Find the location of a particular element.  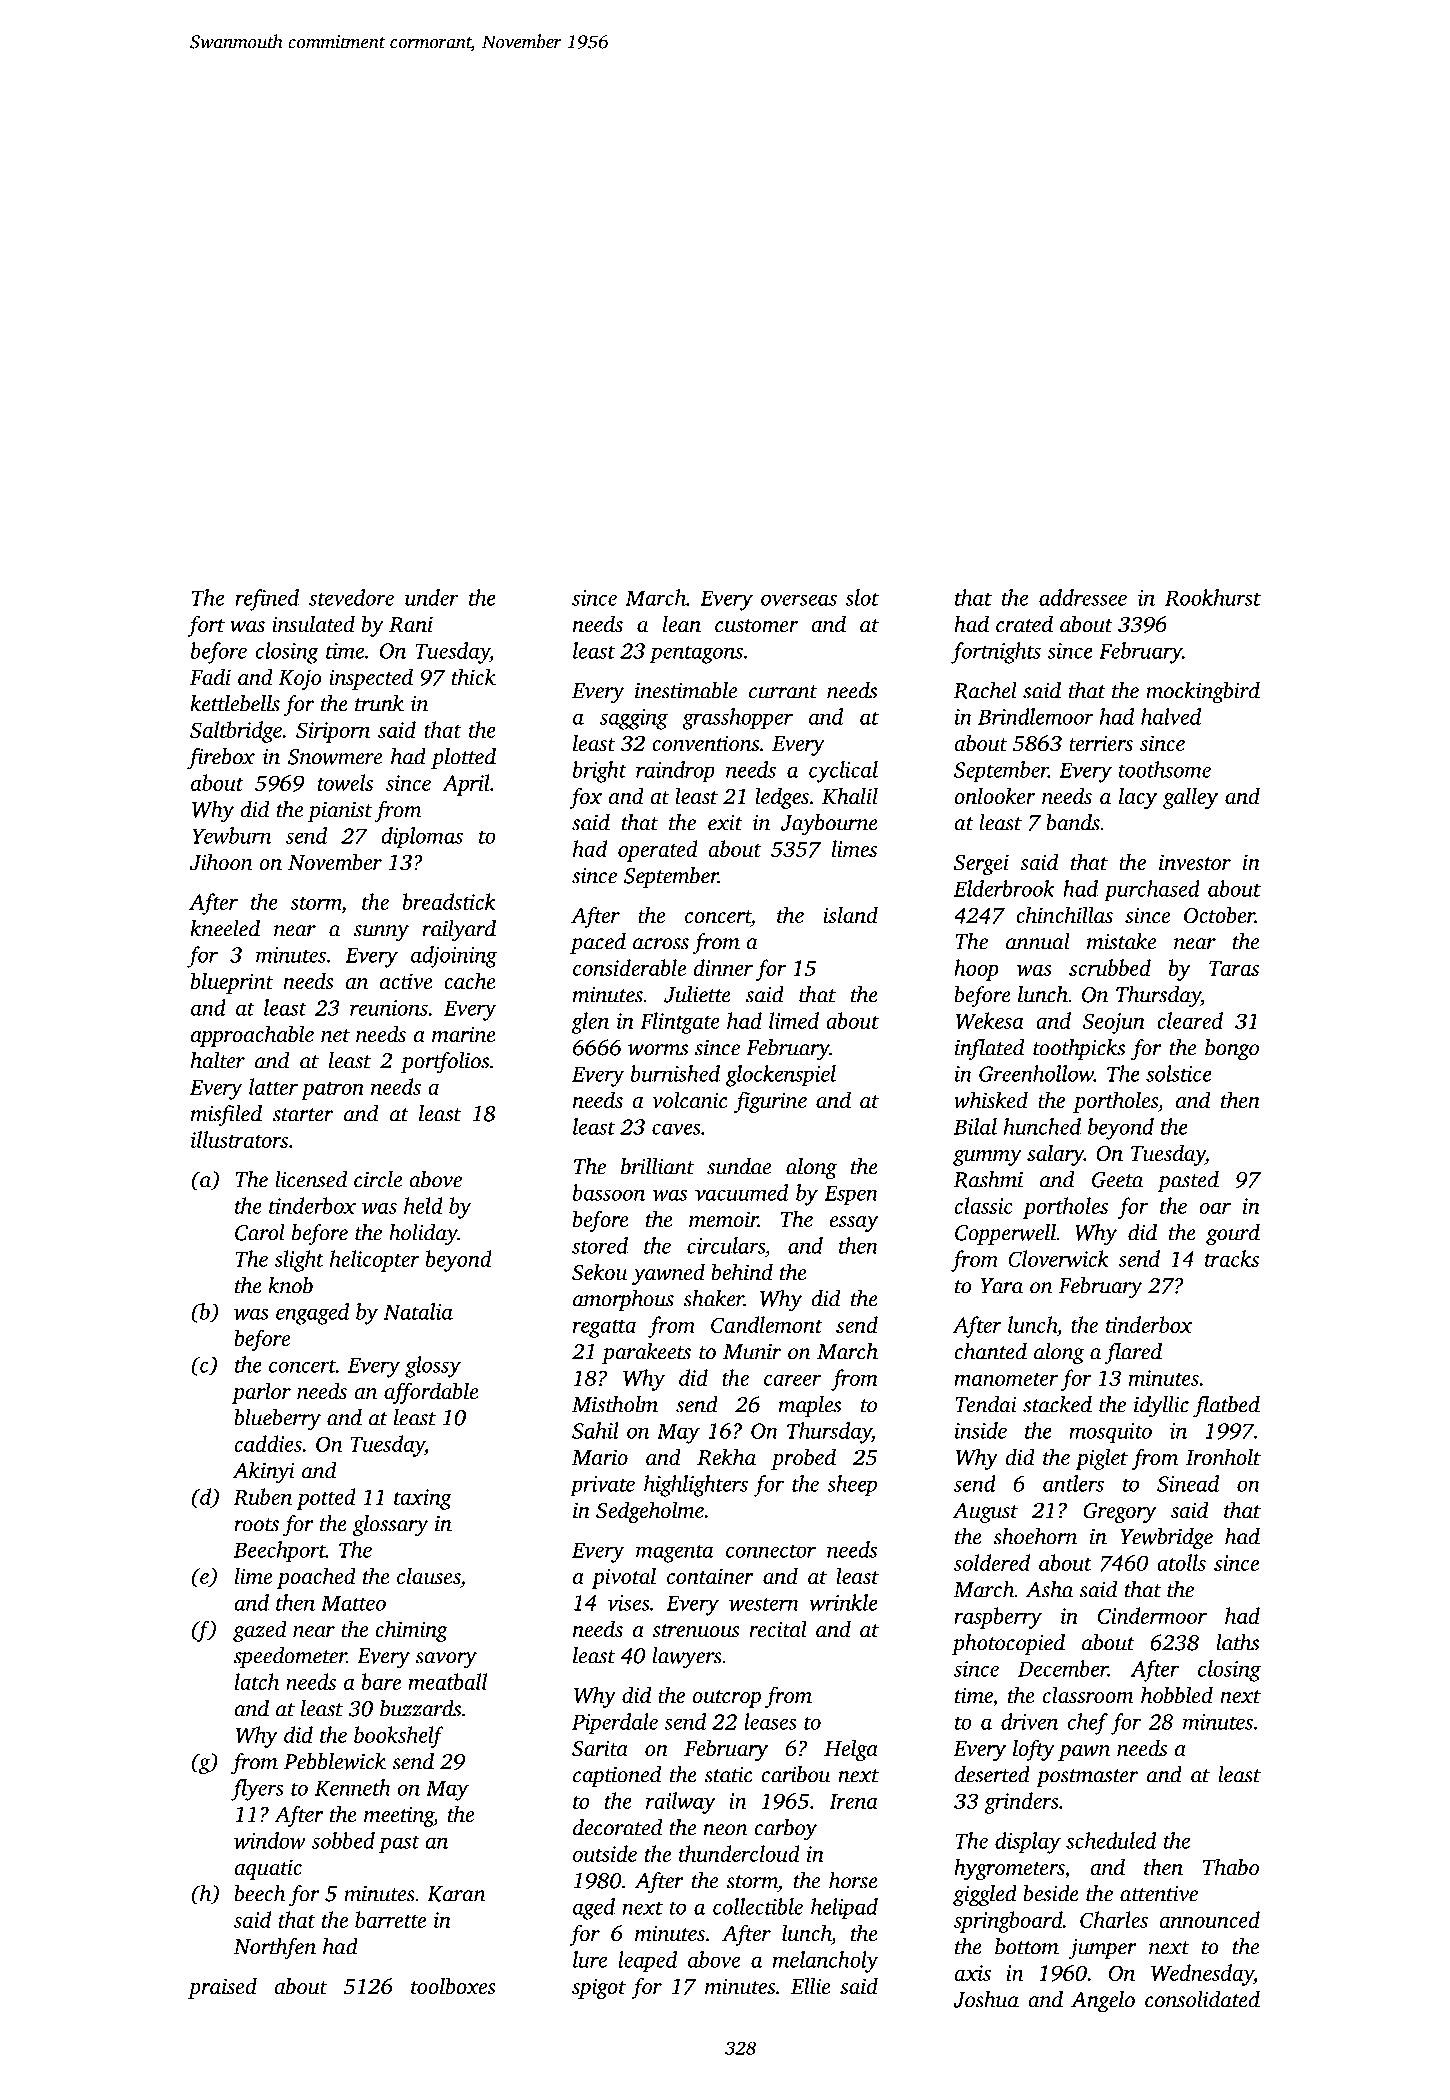

addressee is located at coordinates (1083, 597).
